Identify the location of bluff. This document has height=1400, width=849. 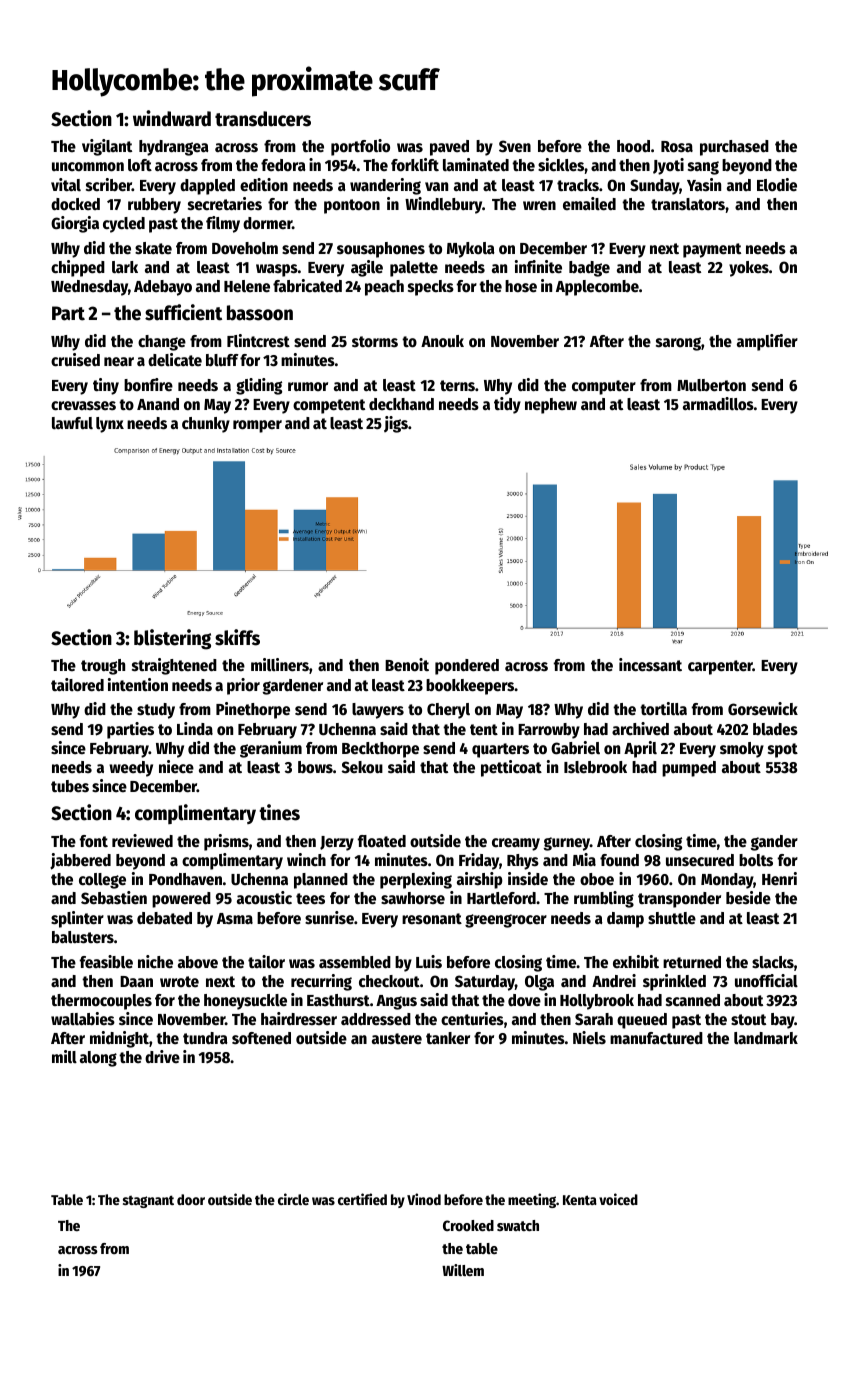
(222, 360).
